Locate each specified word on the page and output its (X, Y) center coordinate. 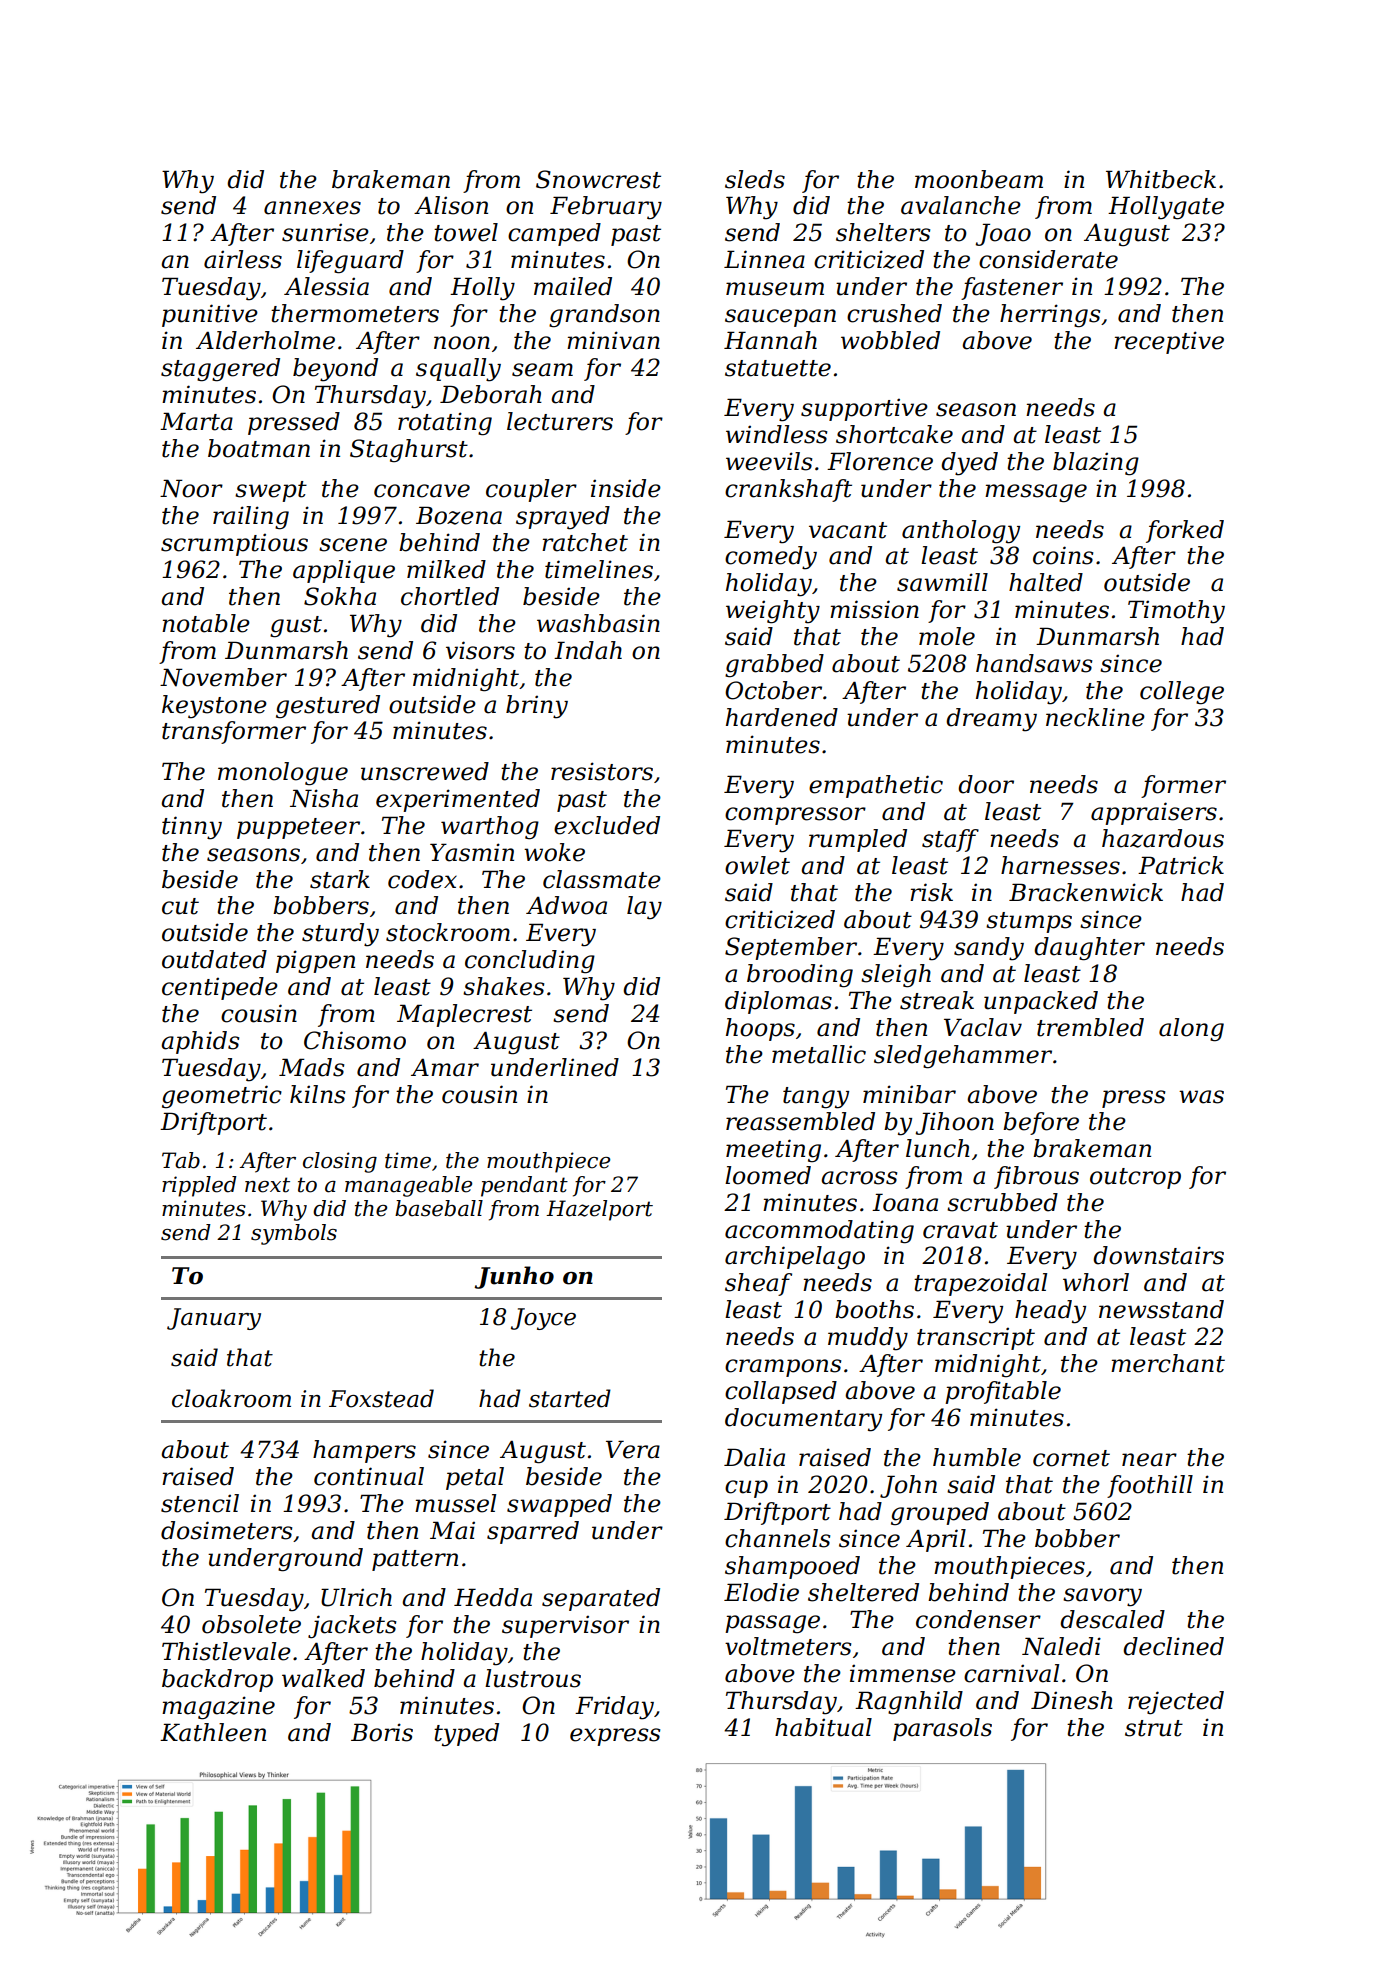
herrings (1050, 316)
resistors (602, 771)
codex (422, 879)
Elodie (761, 1592)
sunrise (325, 232)
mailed (573, 286)
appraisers (1154, 813)
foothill (1150, 1486)
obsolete (251, 1624)
